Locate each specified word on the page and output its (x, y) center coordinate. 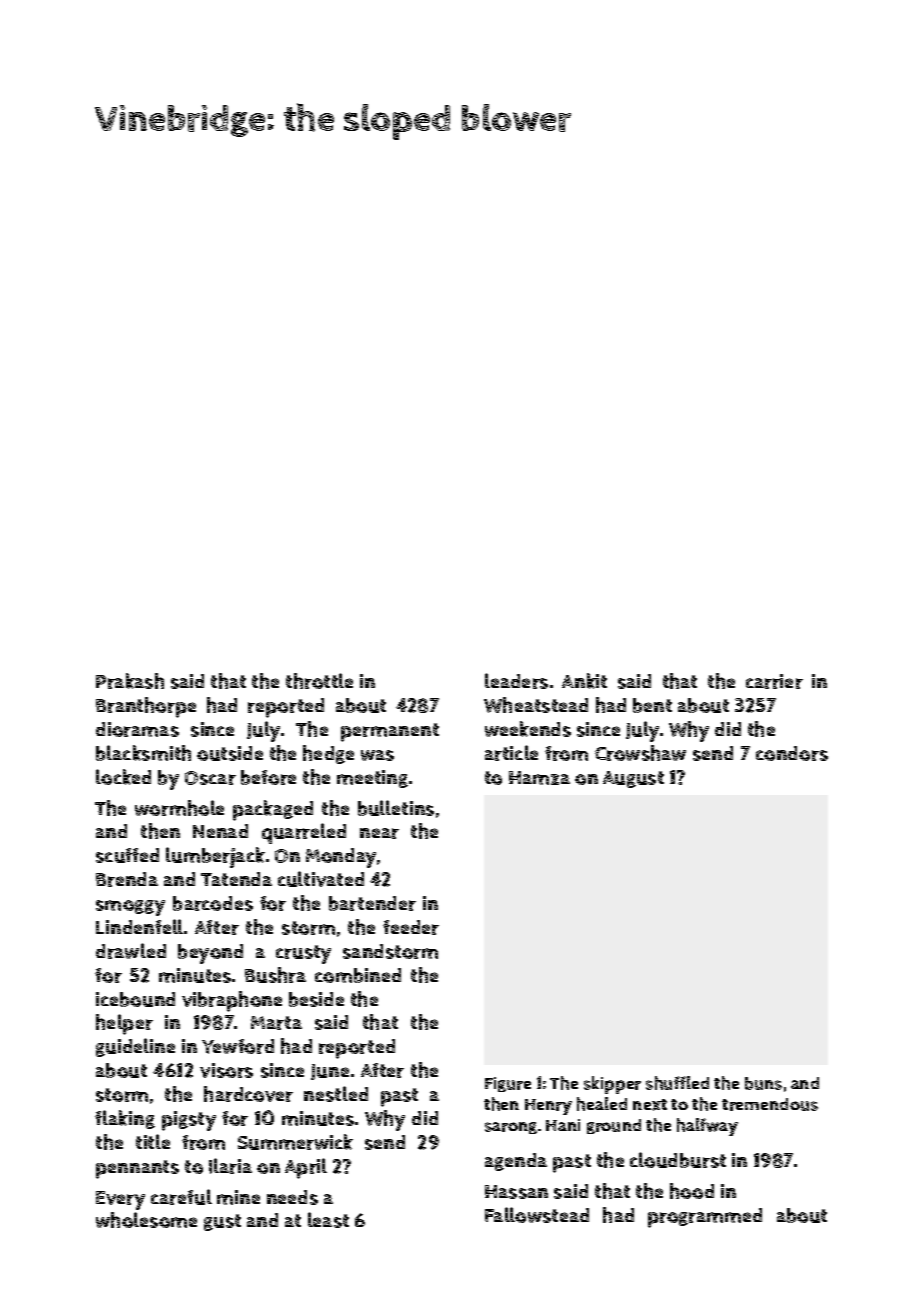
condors (792, 753)
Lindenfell (139, 926)
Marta (276, 1023)
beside (316, 999)
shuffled (677, 1083)
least (328, 1220)
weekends (528, 729)
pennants (137, 1169)
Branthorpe (146, 707)
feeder (411, 927)
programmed (705, 1218)
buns (763, 1083)
